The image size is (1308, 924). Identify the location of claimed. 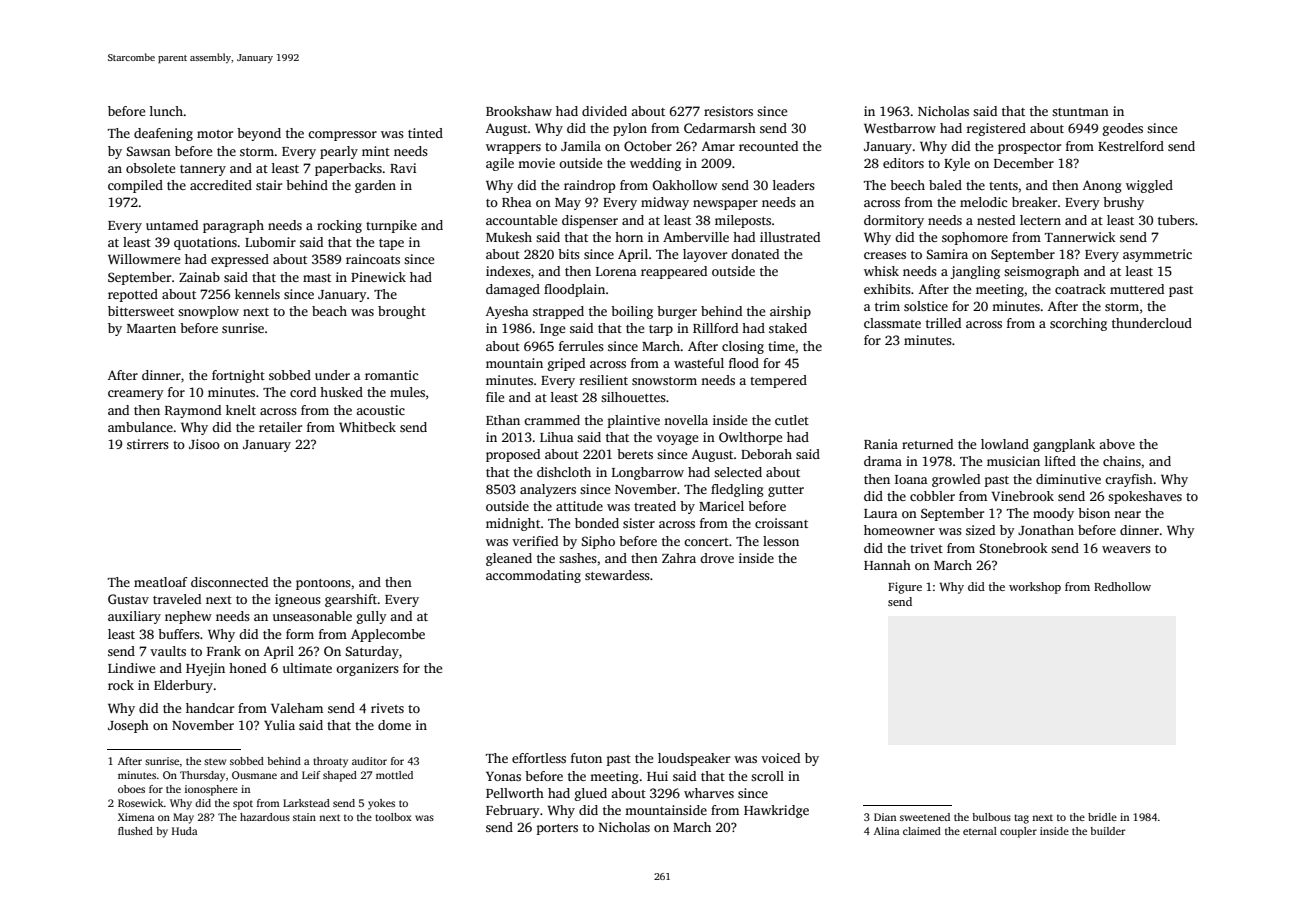
(922, 831).
